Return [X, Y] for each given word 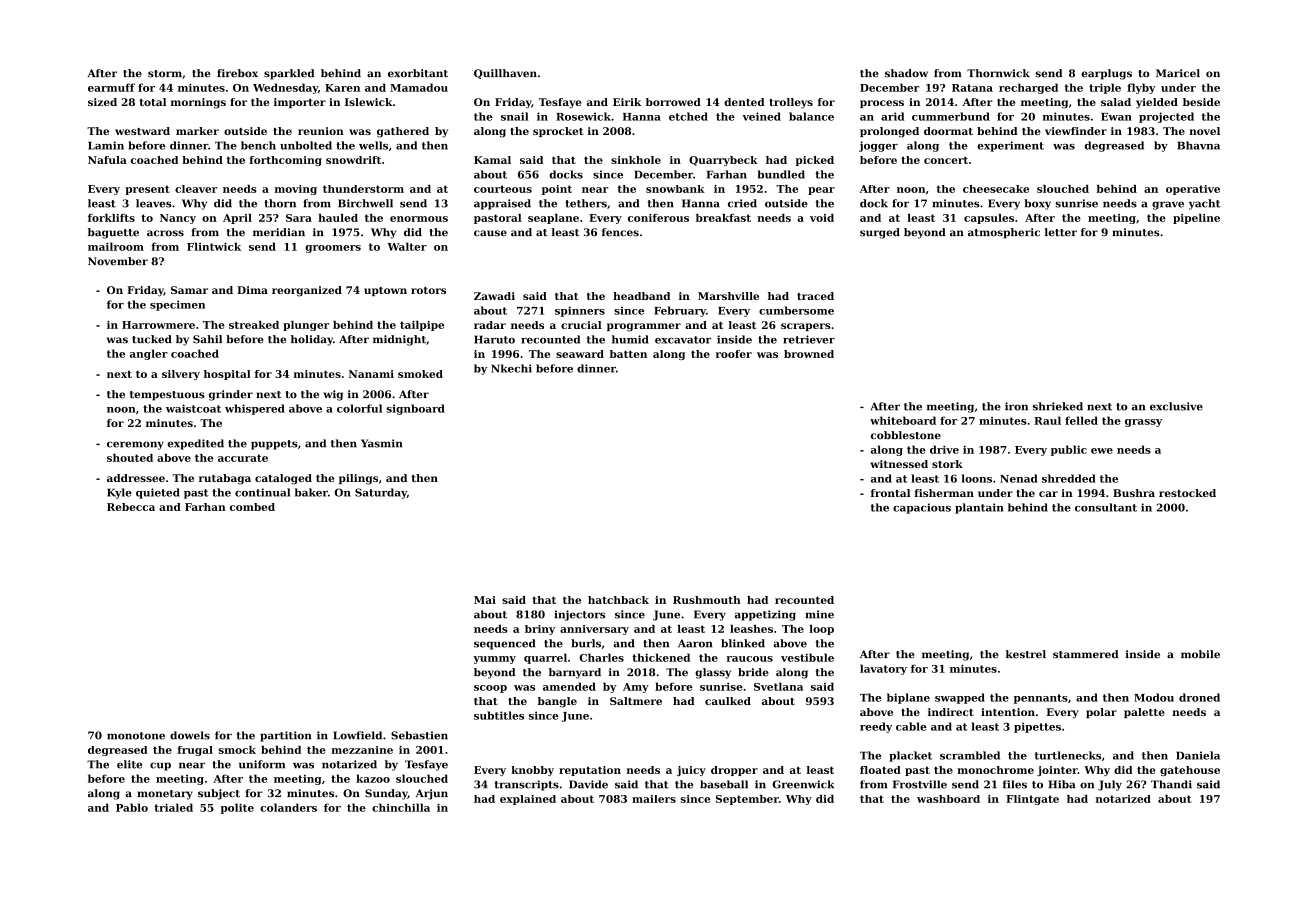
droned [1199, 697]
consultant [1106, 507]
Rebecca [131, 507]
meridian [279, 232]
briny [540, 630]
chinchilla [401, 807]
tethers [586, 203]
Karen [342, 88]
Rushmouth [707, 600]
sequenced [504, 644]
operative [1193, 190]
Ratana [972, 88]
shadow [906, 73]
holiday [312, 340]
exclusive [1176, 406]
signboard [415, 409]
